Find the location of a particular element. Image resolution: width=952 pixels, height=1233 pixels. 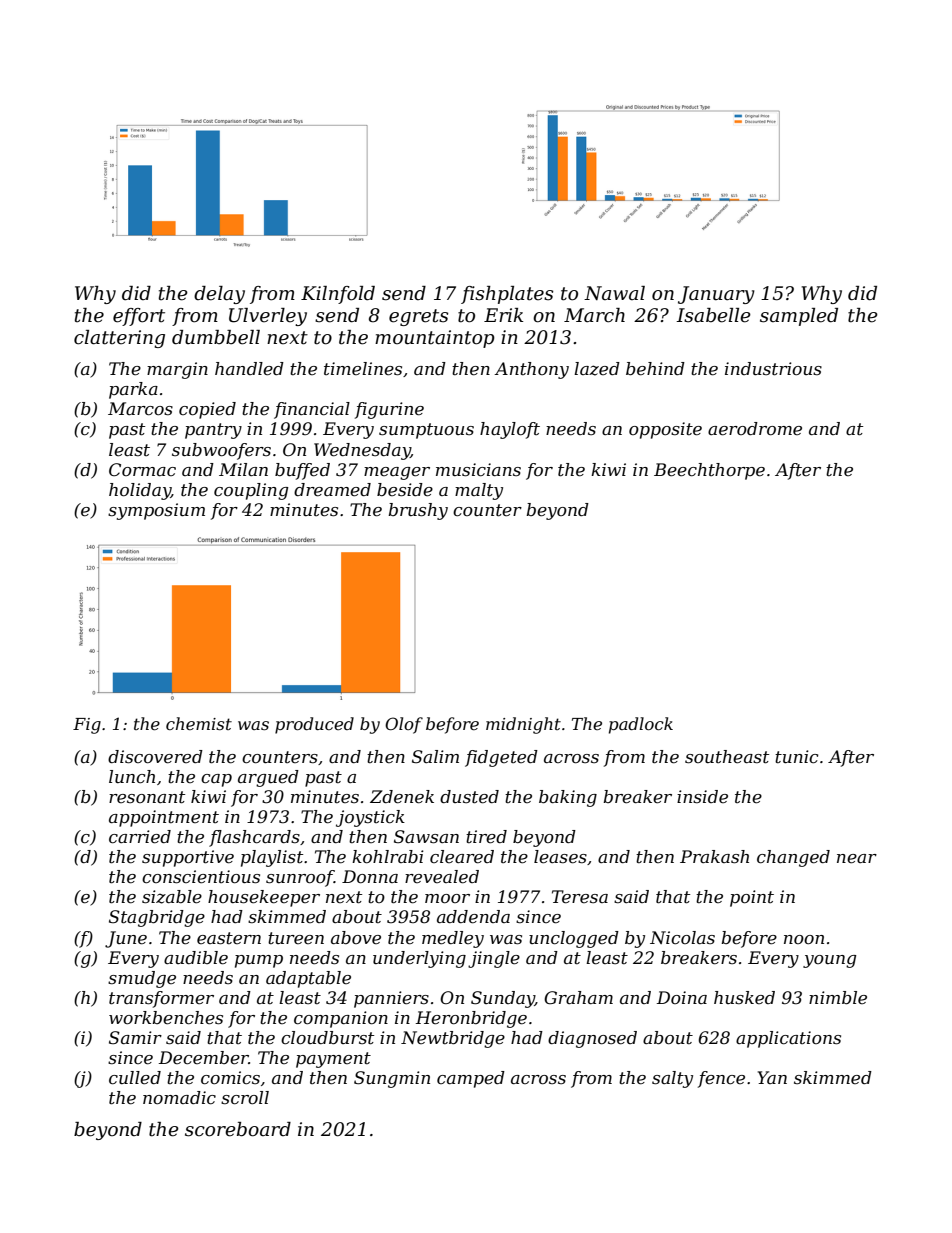

camped is located at coordinates (471, 1079).
